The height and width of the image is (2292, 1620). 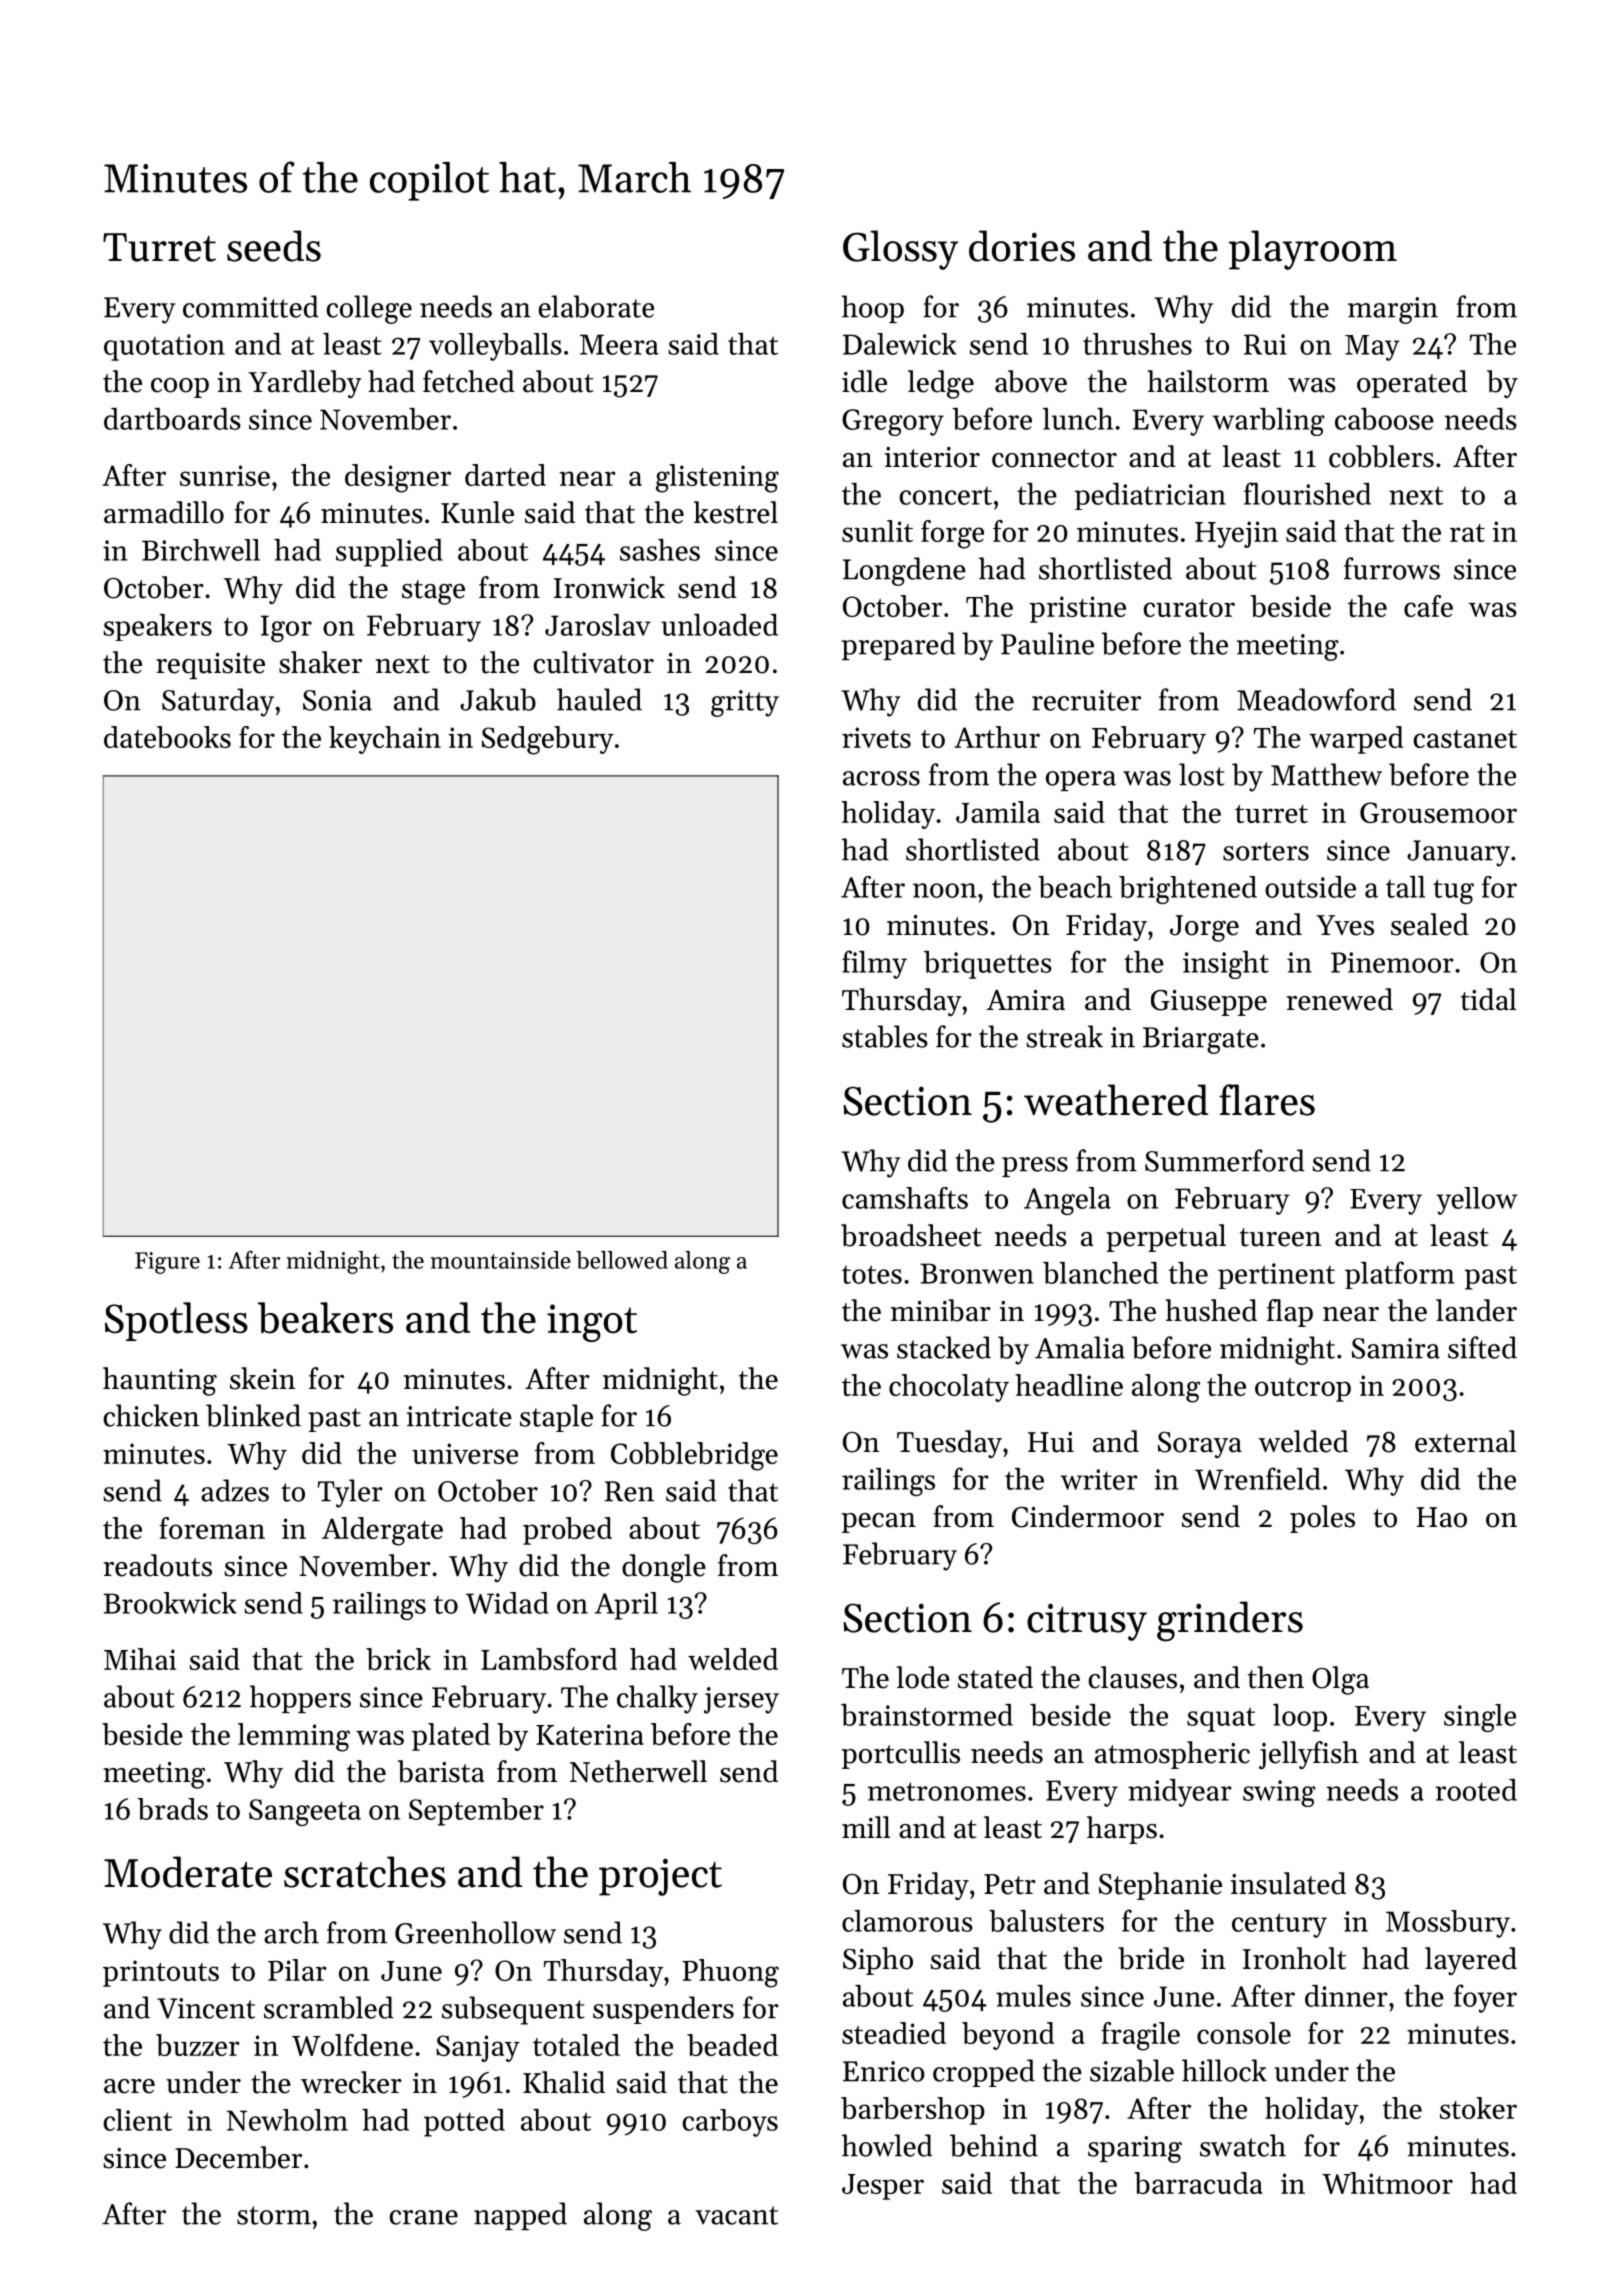 I want to click on December, so click(x=238, y=2157).
